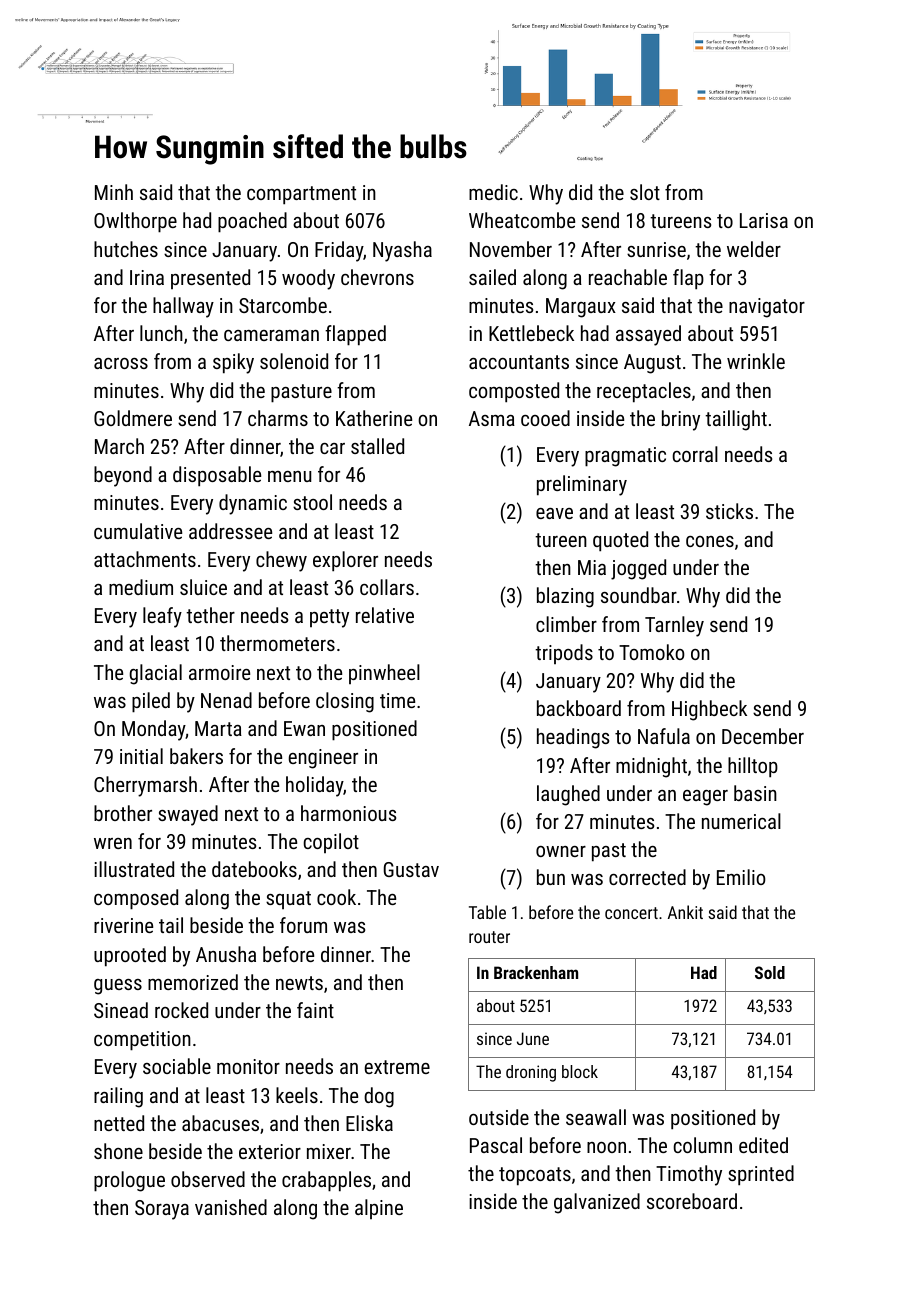 The image size is (908, 1316). Describe the element at coordinates (519, 362) in the screenshot. I see `accountants` at that location.
